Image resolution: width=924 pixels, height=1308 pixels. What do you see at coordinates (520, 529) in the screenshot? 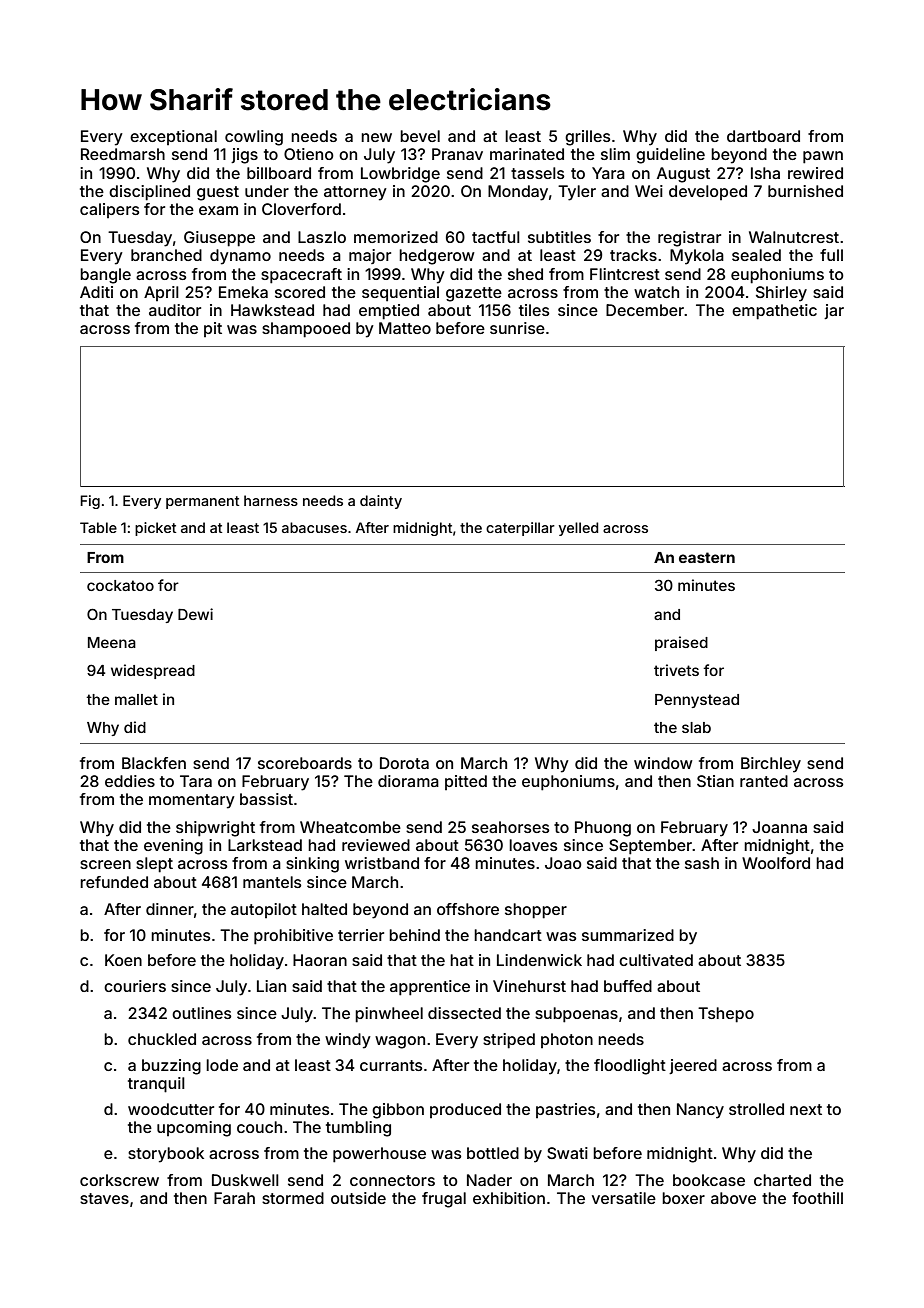
I see `caterpillar` at bounding box center [520, 529].
